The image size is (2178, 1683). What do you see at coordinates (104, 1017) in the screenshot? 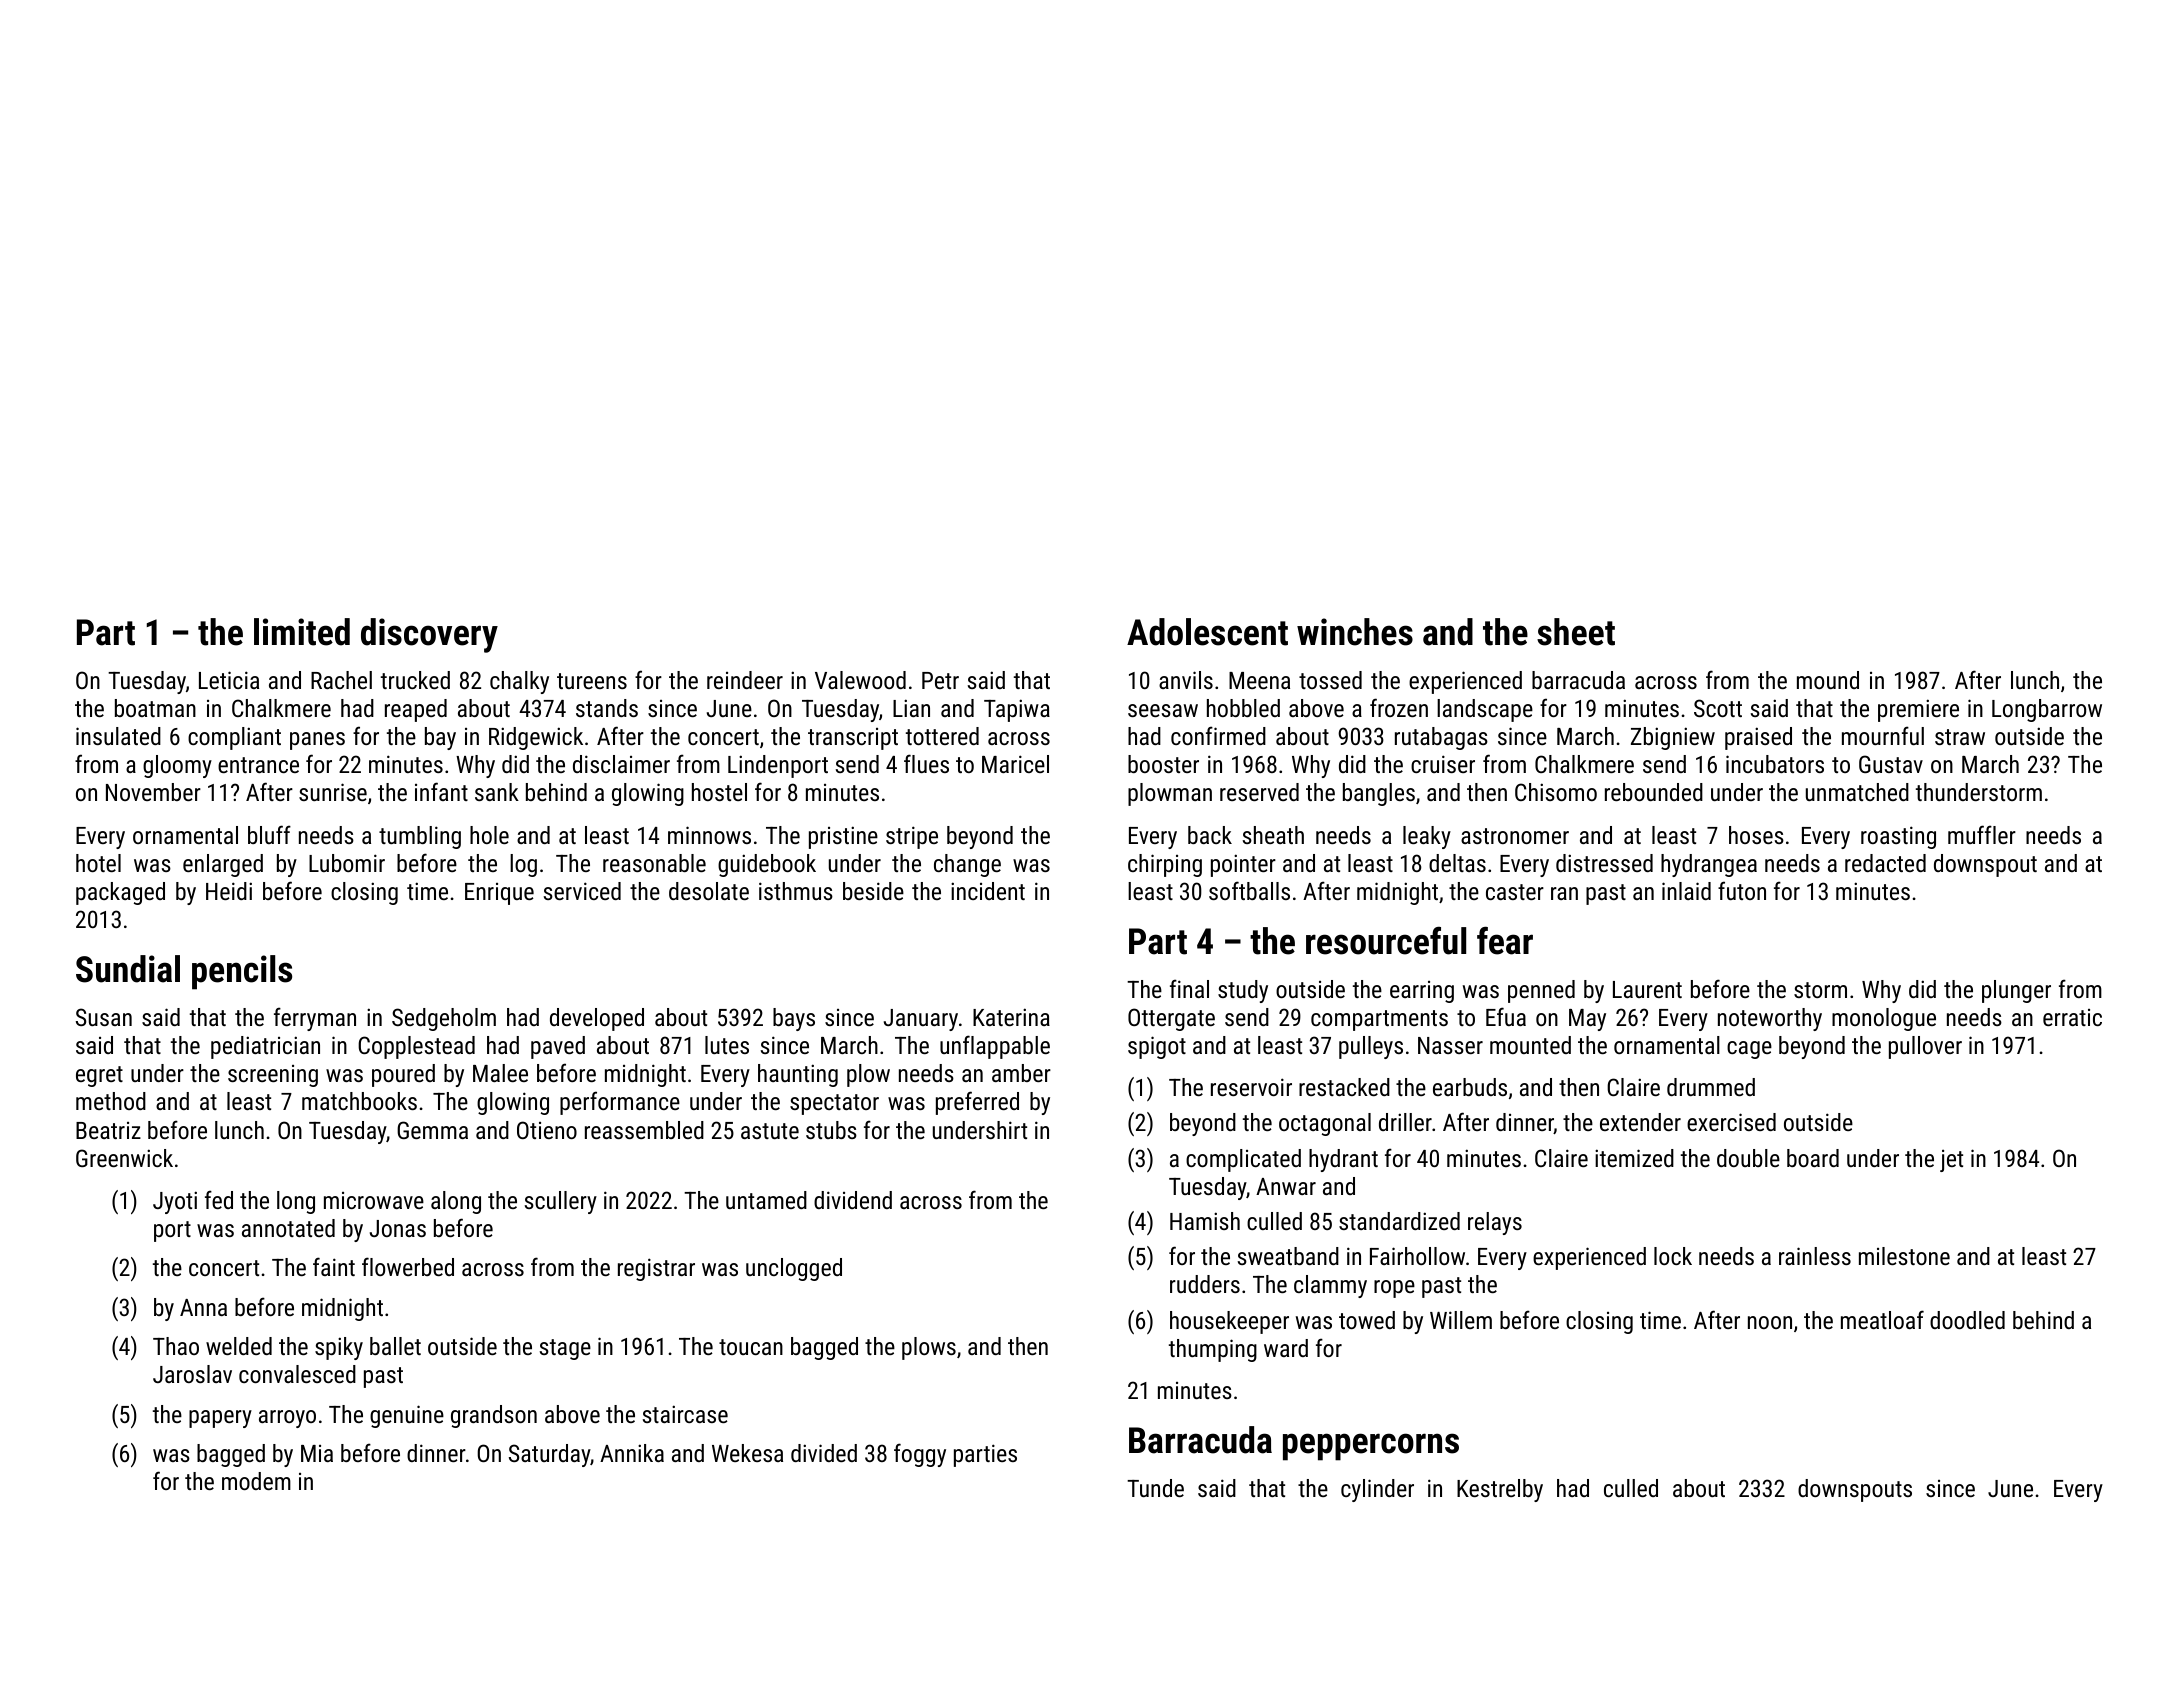
I see `Susan` at bounding box center [104, 1017].
